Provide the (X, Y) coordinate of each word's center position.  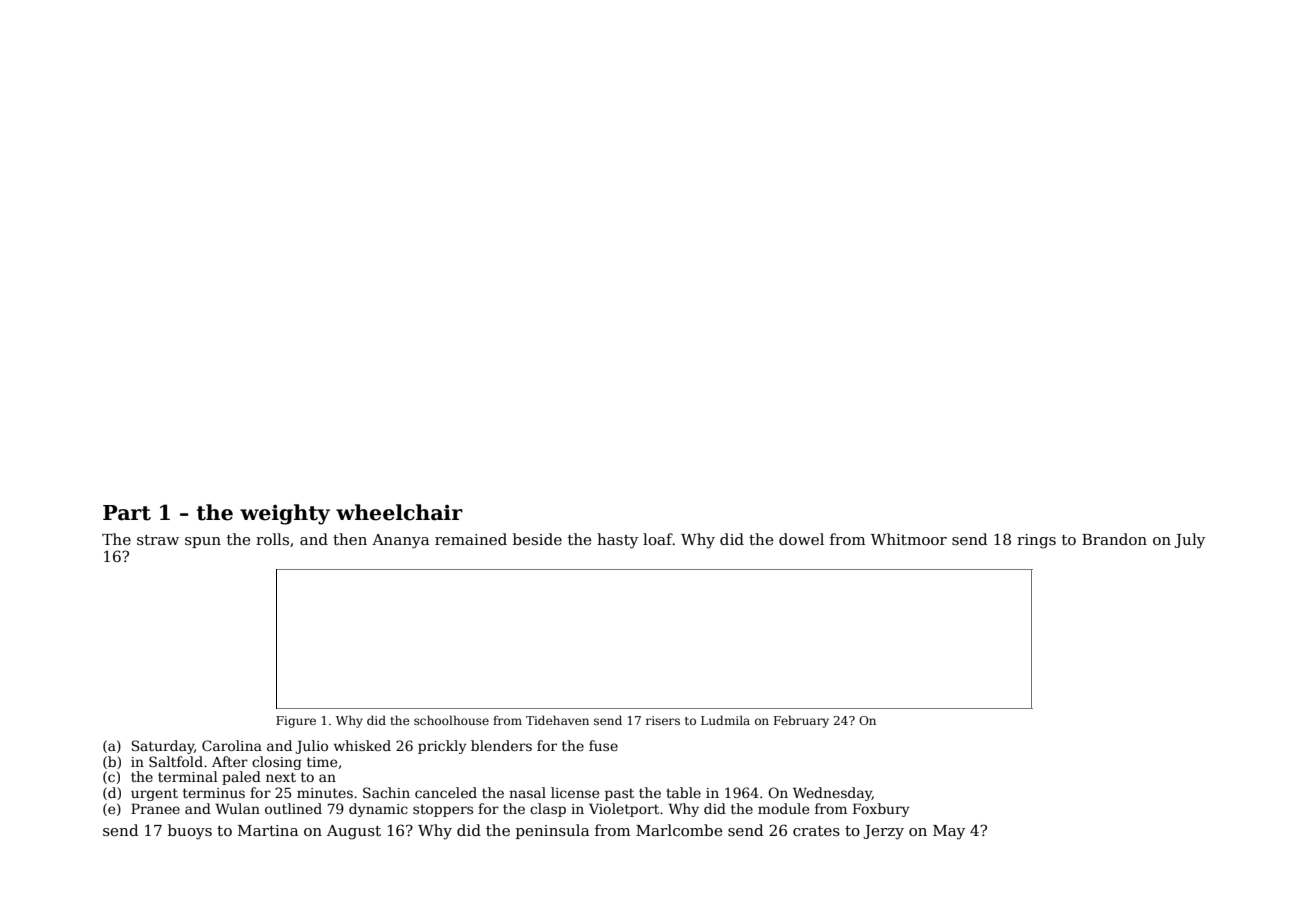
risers (663, 720)
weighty (285, 514)
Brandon (1114, 539)
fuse (603, 745)
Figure (296, 722)
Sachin (386, 792)
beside (537, 539)
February (801, 721)
